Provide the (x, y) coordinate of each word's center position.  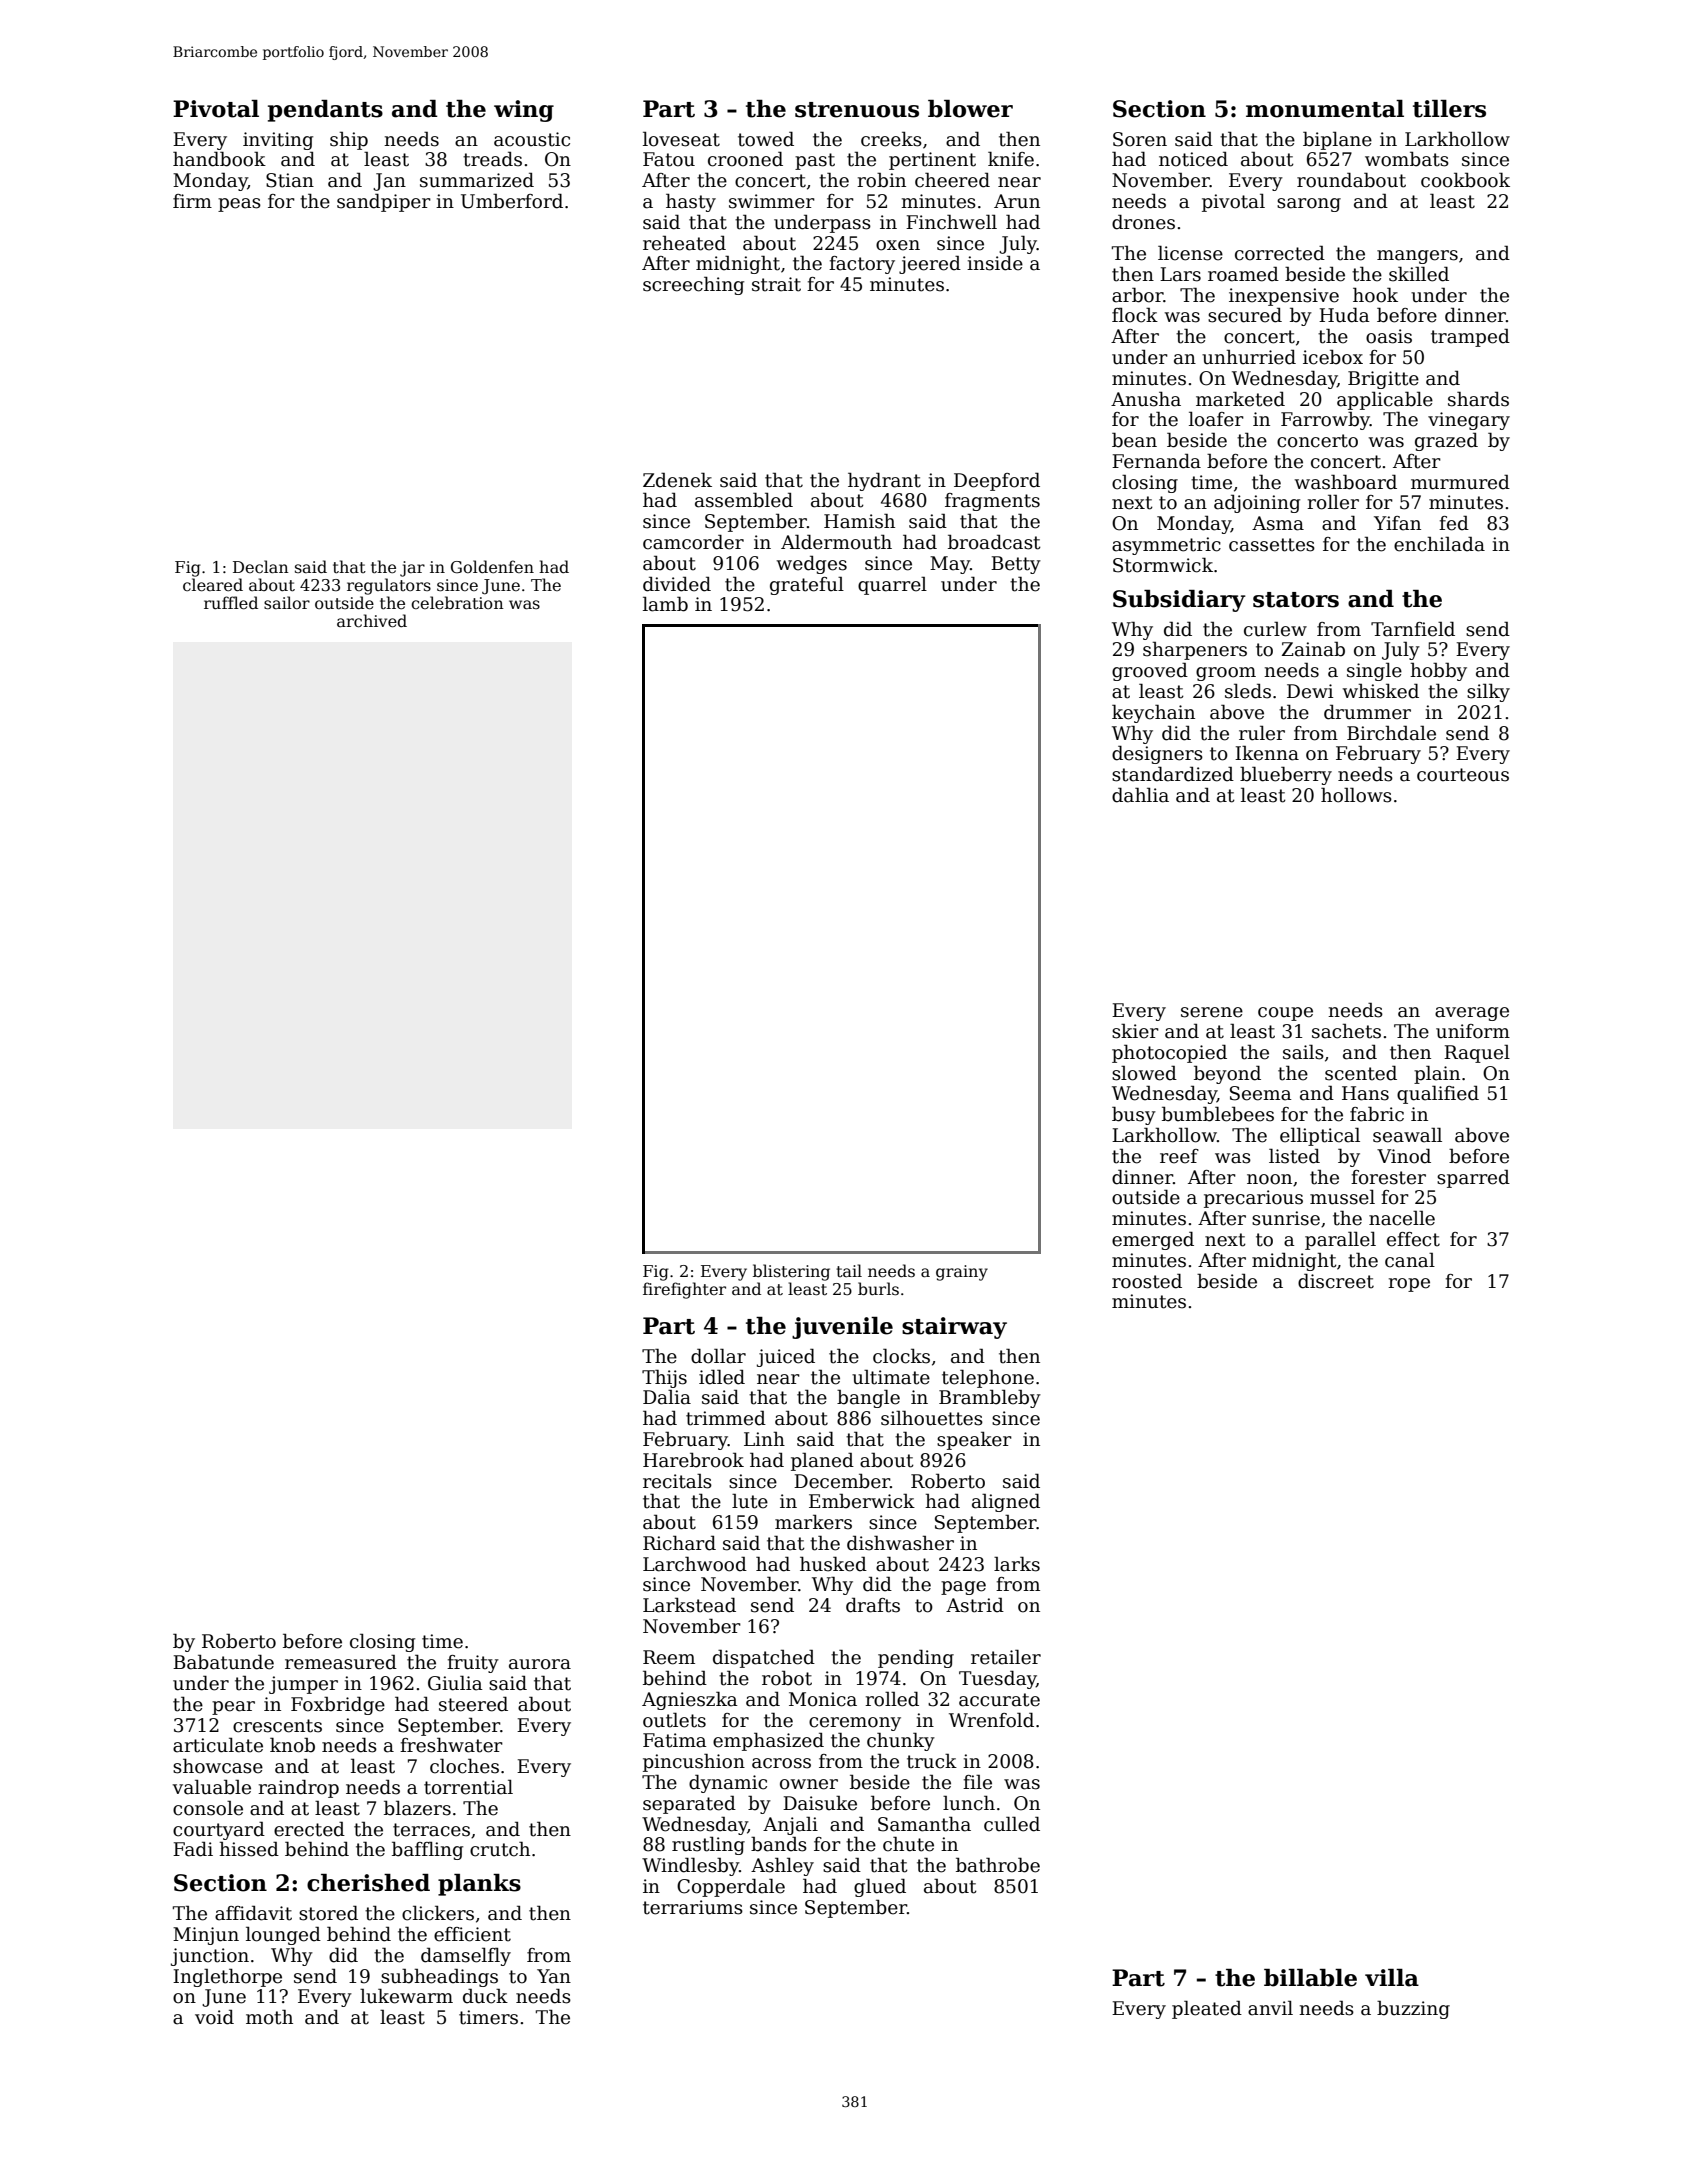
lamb (665, 604)
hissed (249, 1849)
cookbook (1465, 180)
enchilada (1439, 544)
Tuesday (997, 1679)
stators (1296, 600)
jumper (303, 1685)
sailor (287, 602)
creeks (891, 139)
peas (239, 205)
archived (372, 621)
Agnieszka (690, 1700)
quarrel (892, 585)
